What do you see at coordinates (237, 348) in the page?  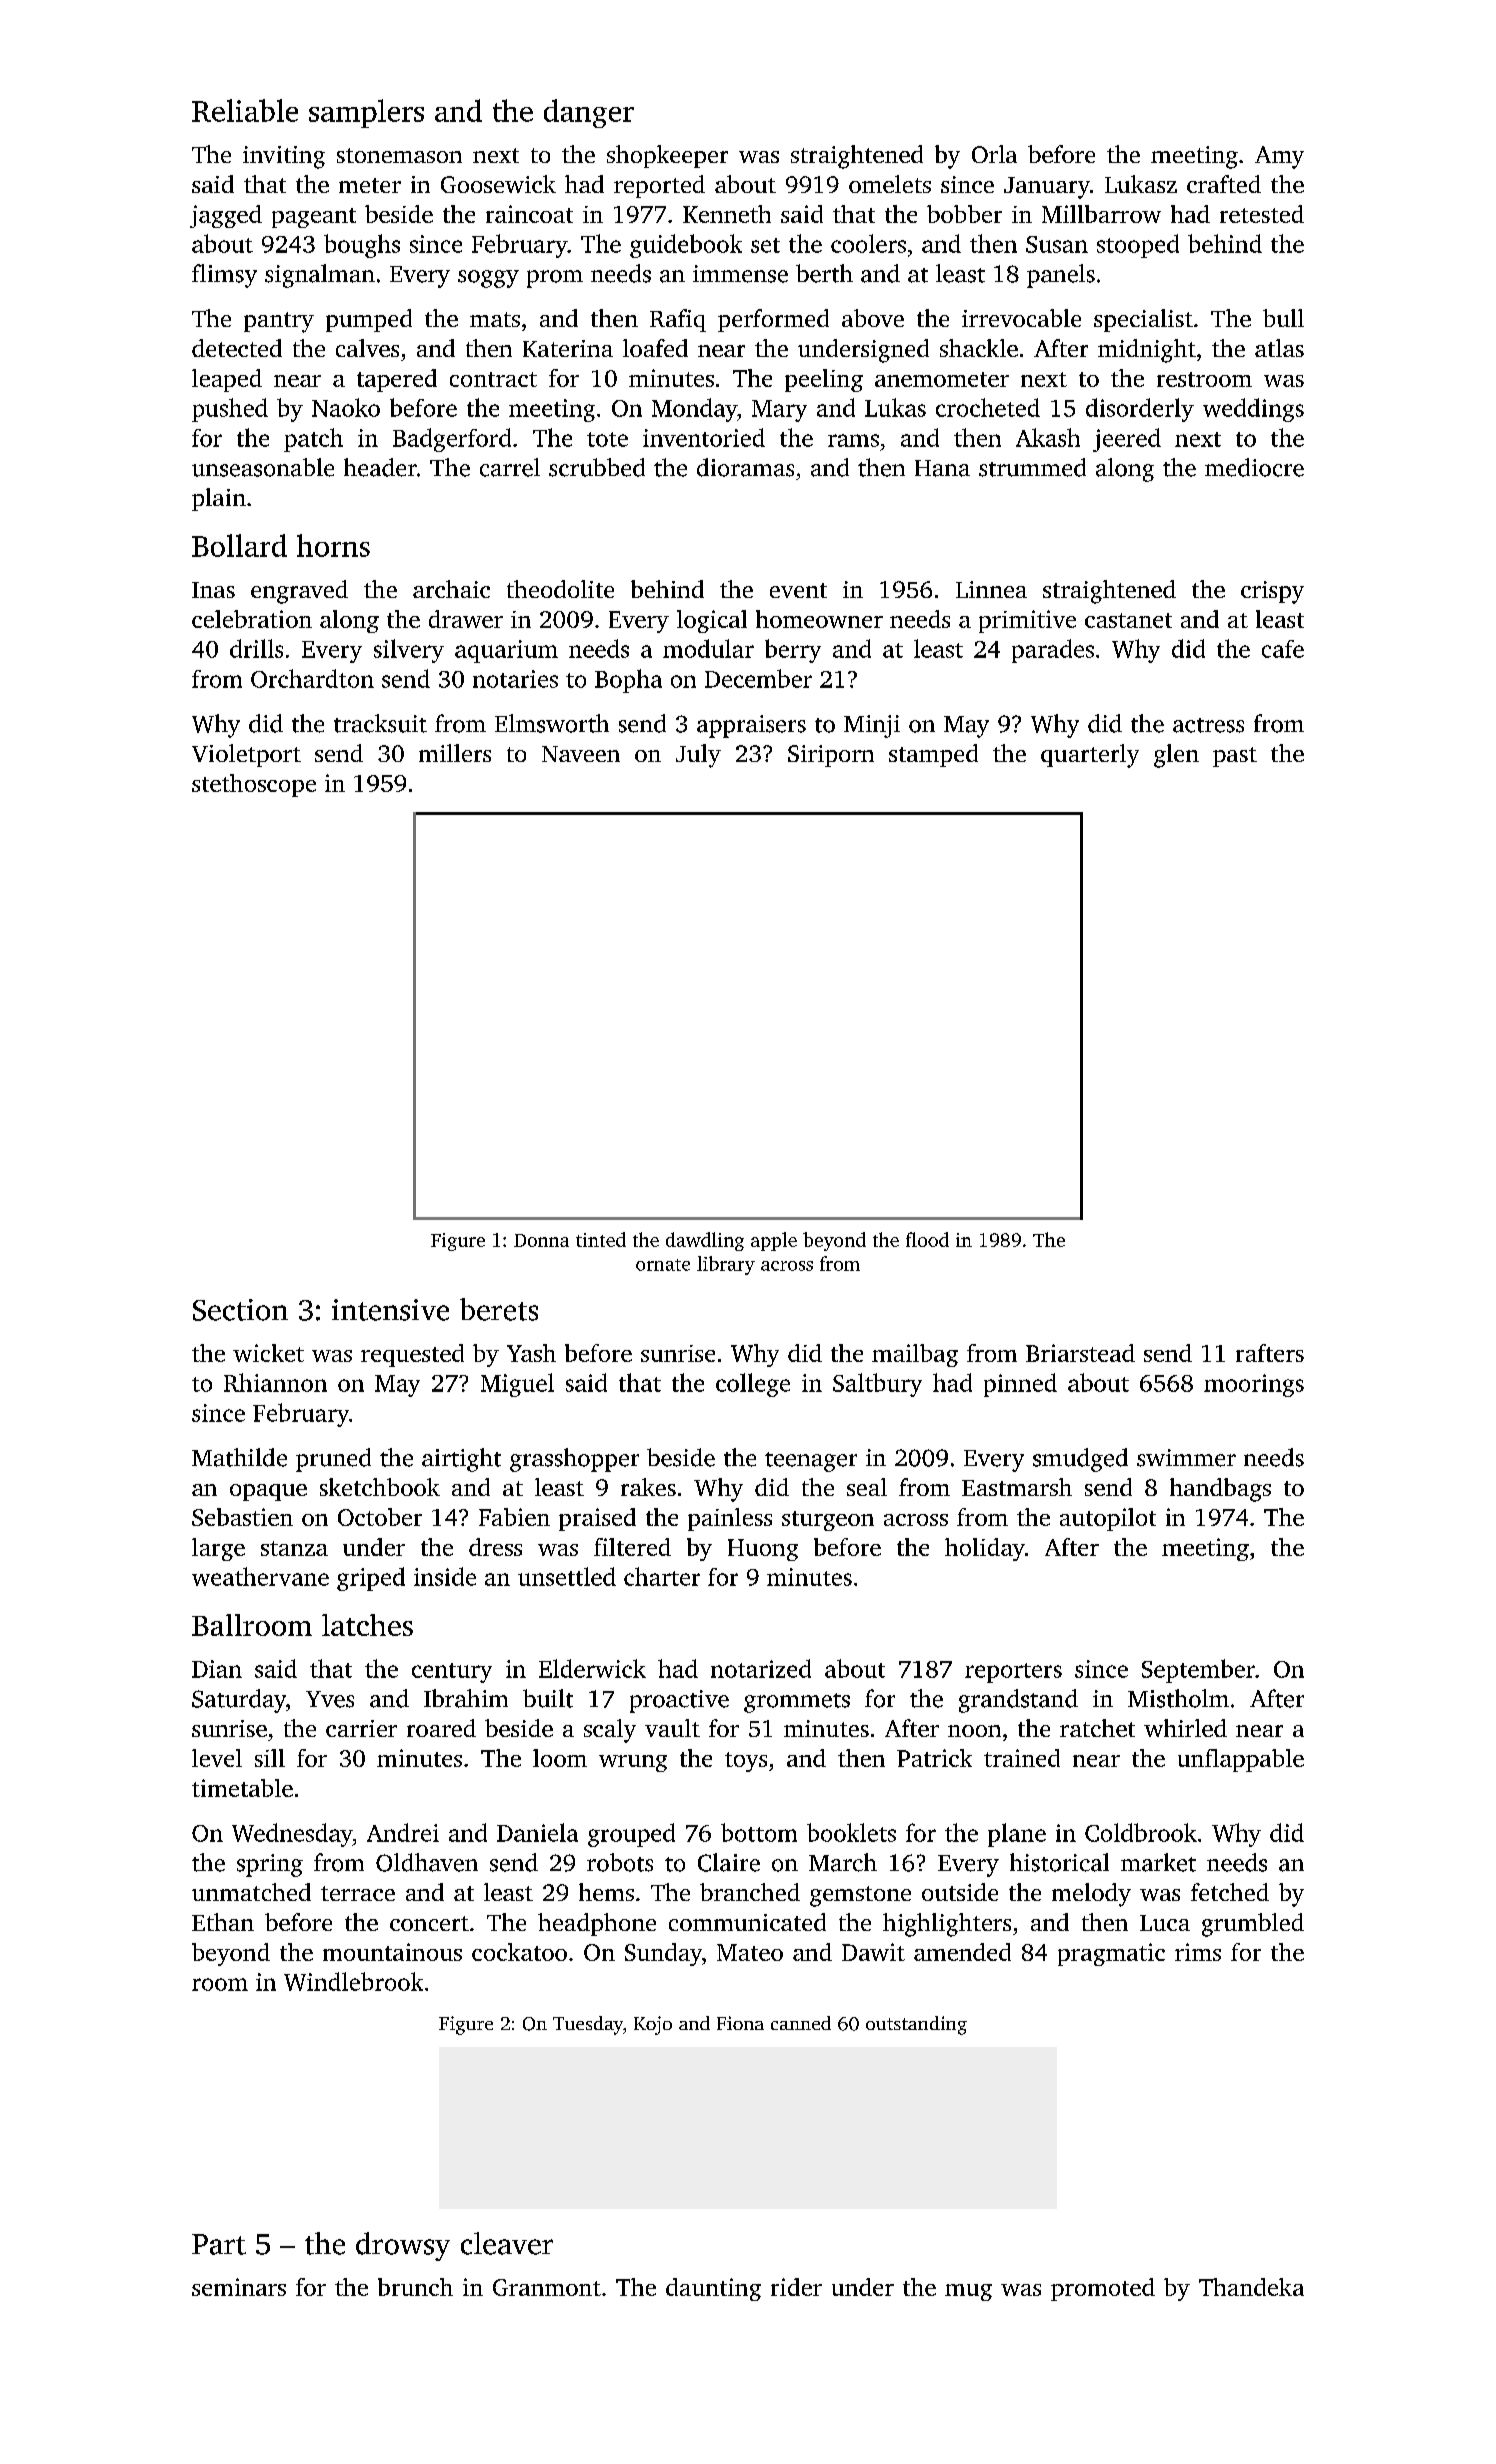 I see `detected` at bounding box center [237, 348].
